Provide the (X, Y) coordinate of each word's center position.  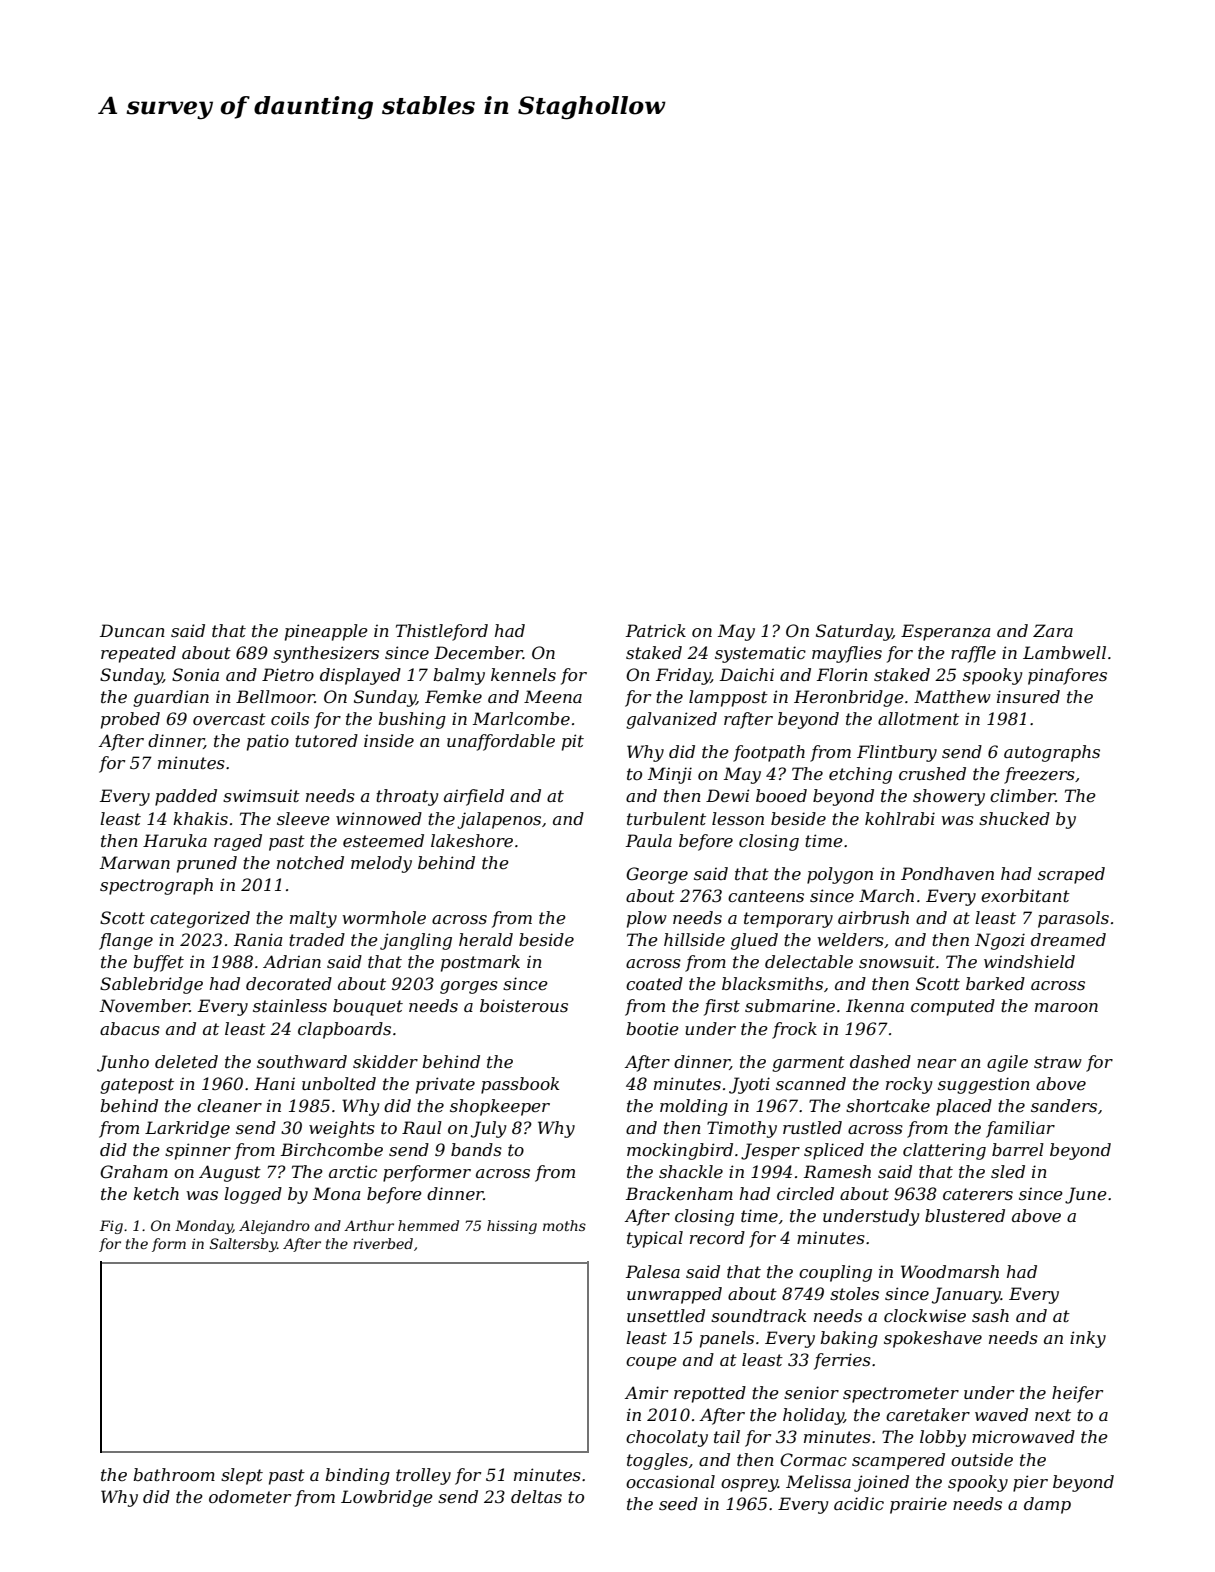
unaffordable (501, 742)
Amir (646, 1392)
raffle (973, 654)
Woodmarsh (950, 1271)
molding (694, 1107)
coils (290, 718)
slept (242, 1476)
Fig (111, 1227)
